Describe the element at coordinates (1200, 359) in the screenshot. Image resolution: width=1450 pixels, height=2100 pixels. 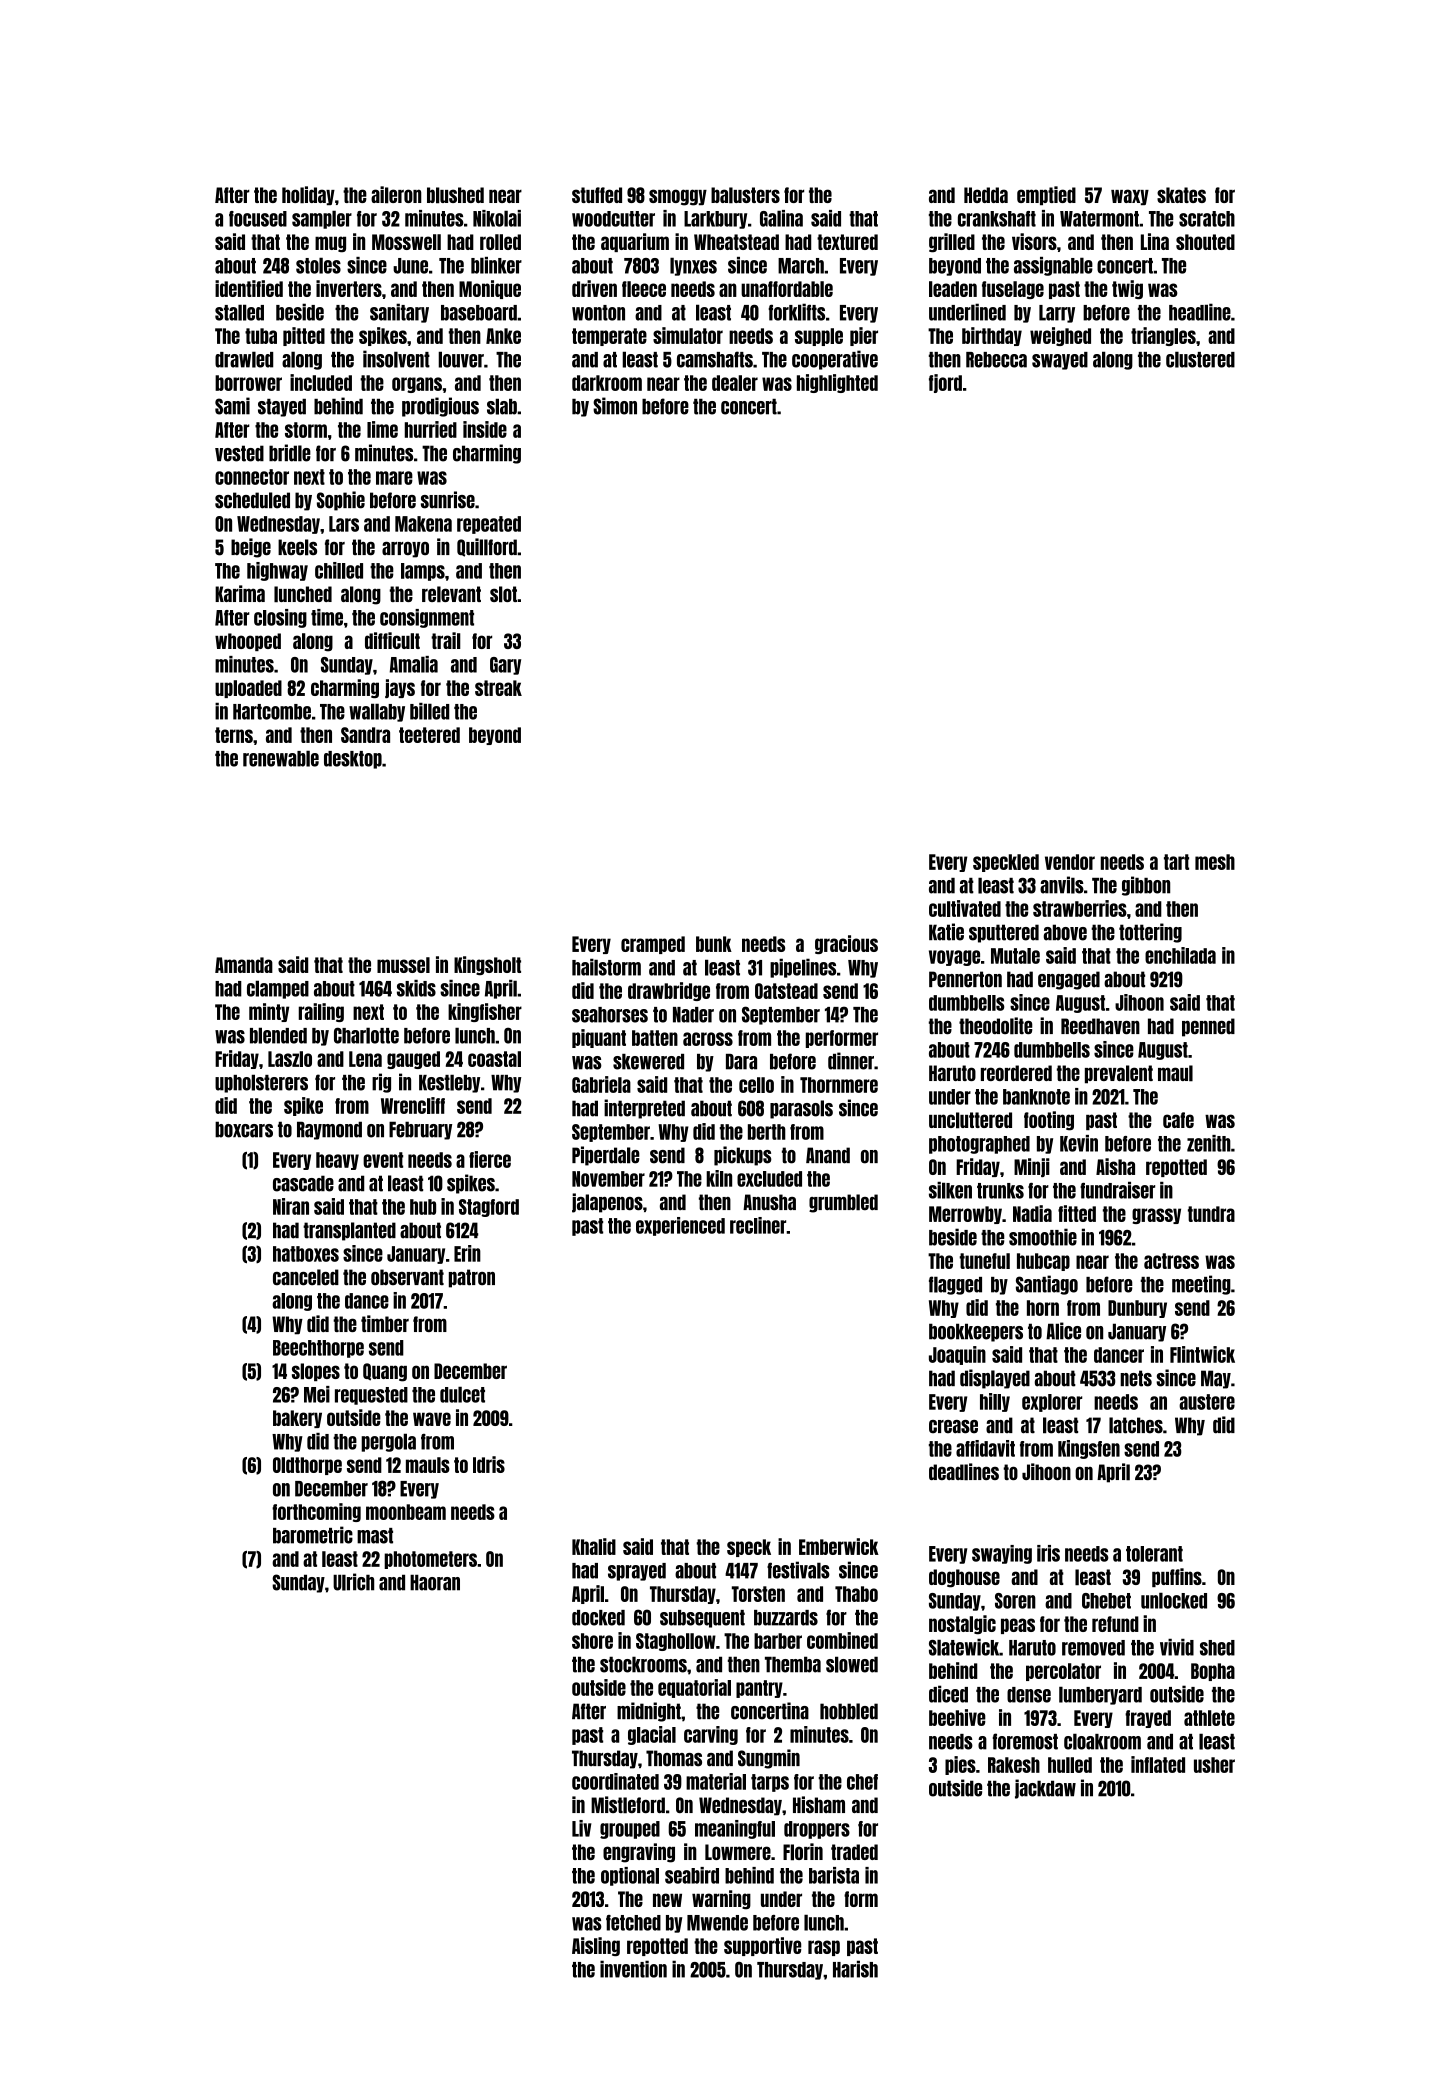
I see `clustered` at that location.
